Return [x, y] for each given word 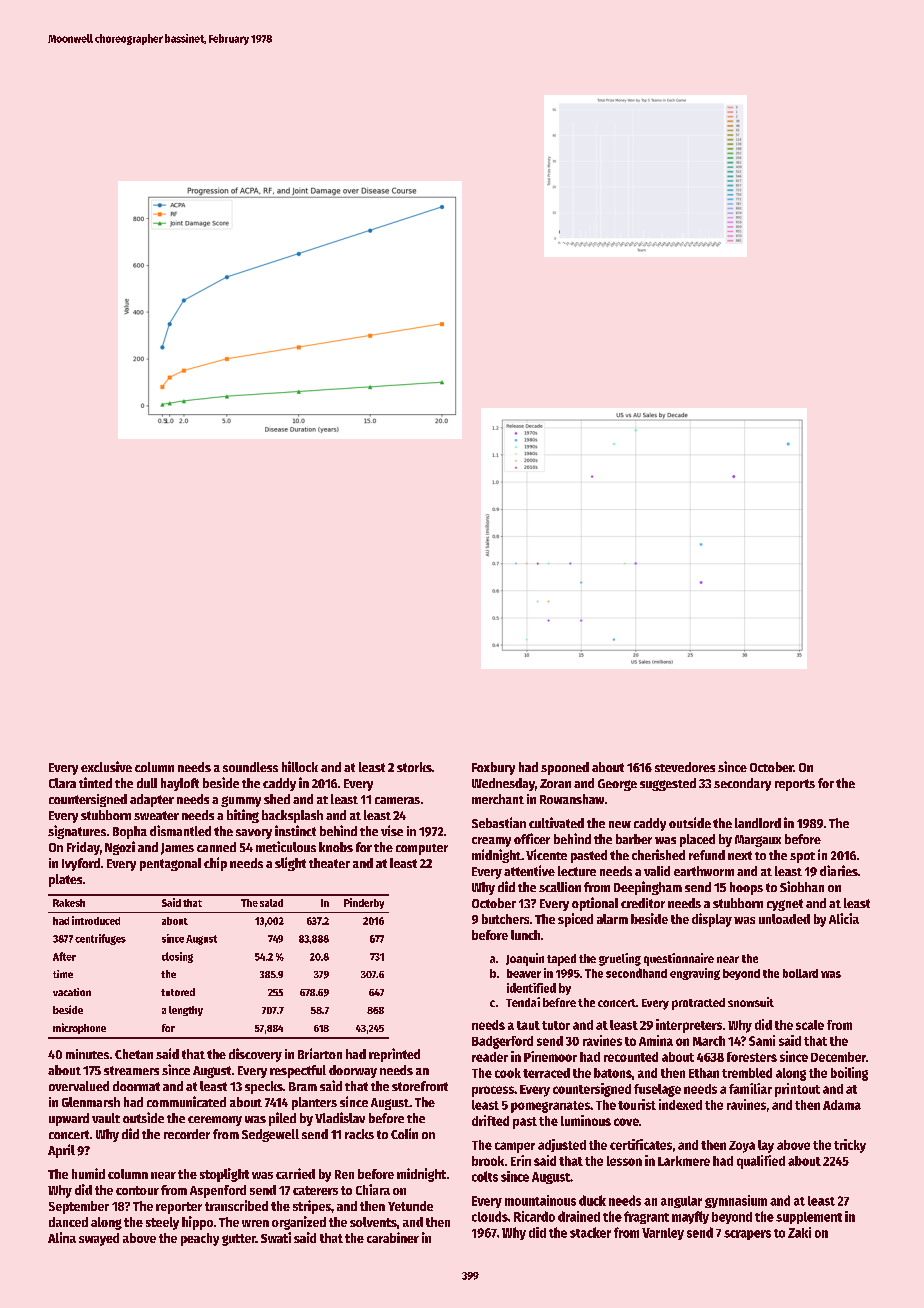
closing [177, 957]
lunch [525, 935]
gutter [239, 1240]
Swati [276, 1237]
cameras [397, 800]
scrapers [747, 1235]
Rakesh [69, 903]
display [712, 920]
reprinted [394, 1055]
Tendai [523, 1002]
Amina [656, 1040]
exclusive [106, 766]
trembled [747, 1073]
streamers [131, 1070]
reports [795, 785]
